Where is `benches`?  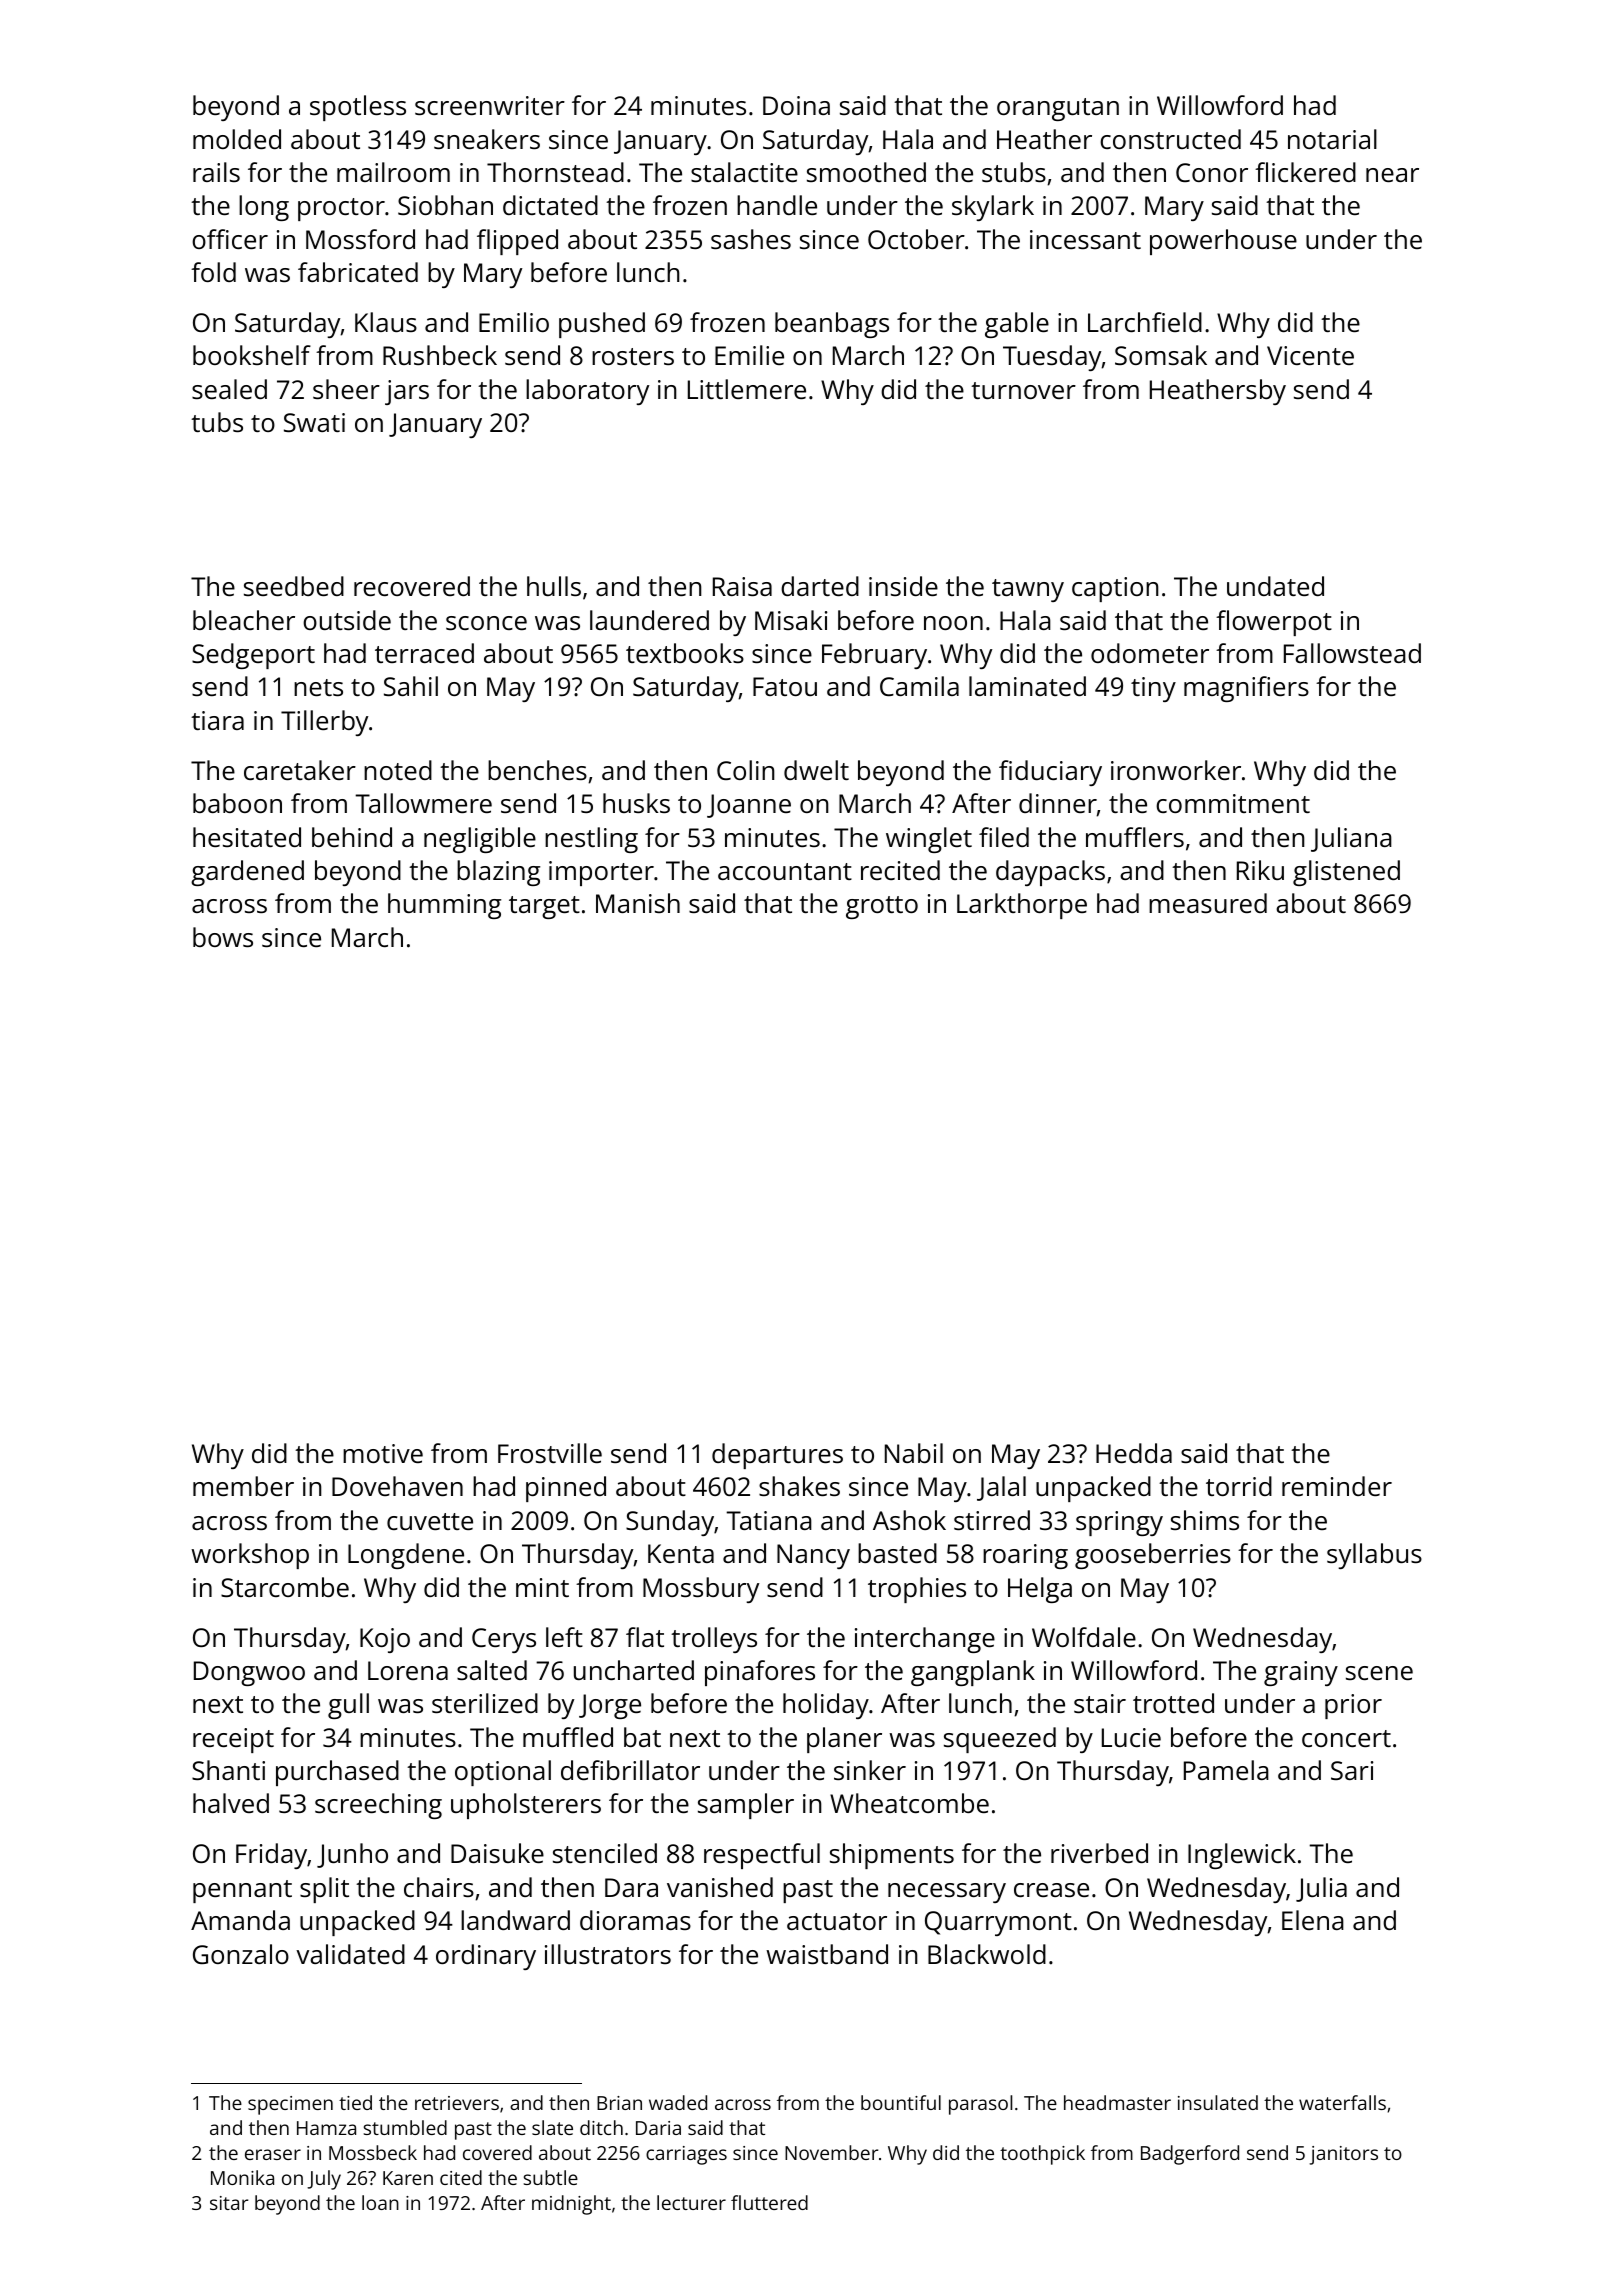
benches is located at coordinates (537, 770).
